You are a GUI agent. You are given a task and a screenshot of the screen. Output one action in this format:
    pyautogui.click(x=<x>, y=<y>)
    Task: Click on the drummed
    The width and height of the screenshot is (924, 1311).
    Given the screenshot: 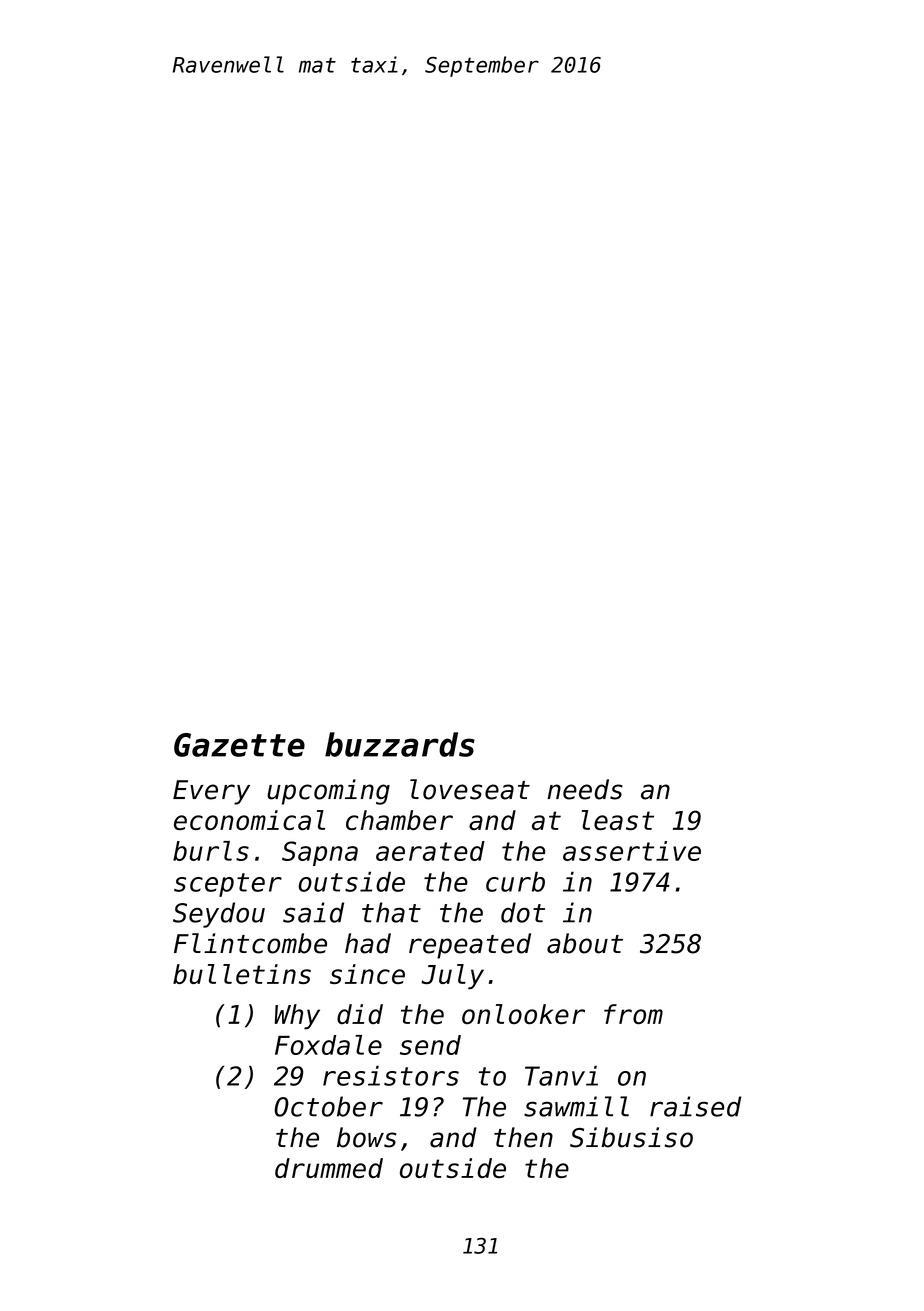 What is the action you would take?
    pyautogui.click(x=329, y=1168)
